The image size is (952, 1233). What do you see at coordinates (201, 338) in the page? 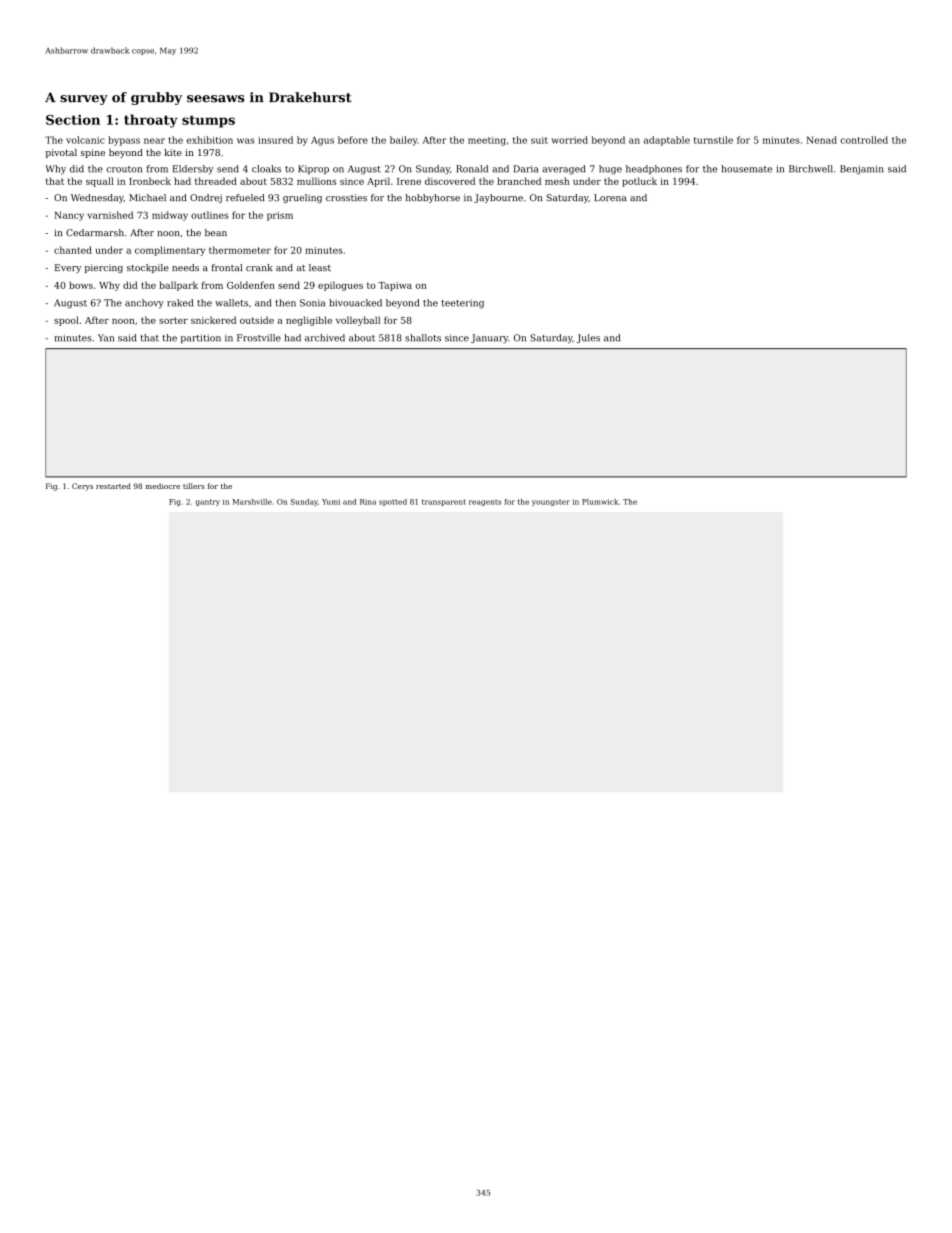
I see `partition` at bounding box center [201, 338].
